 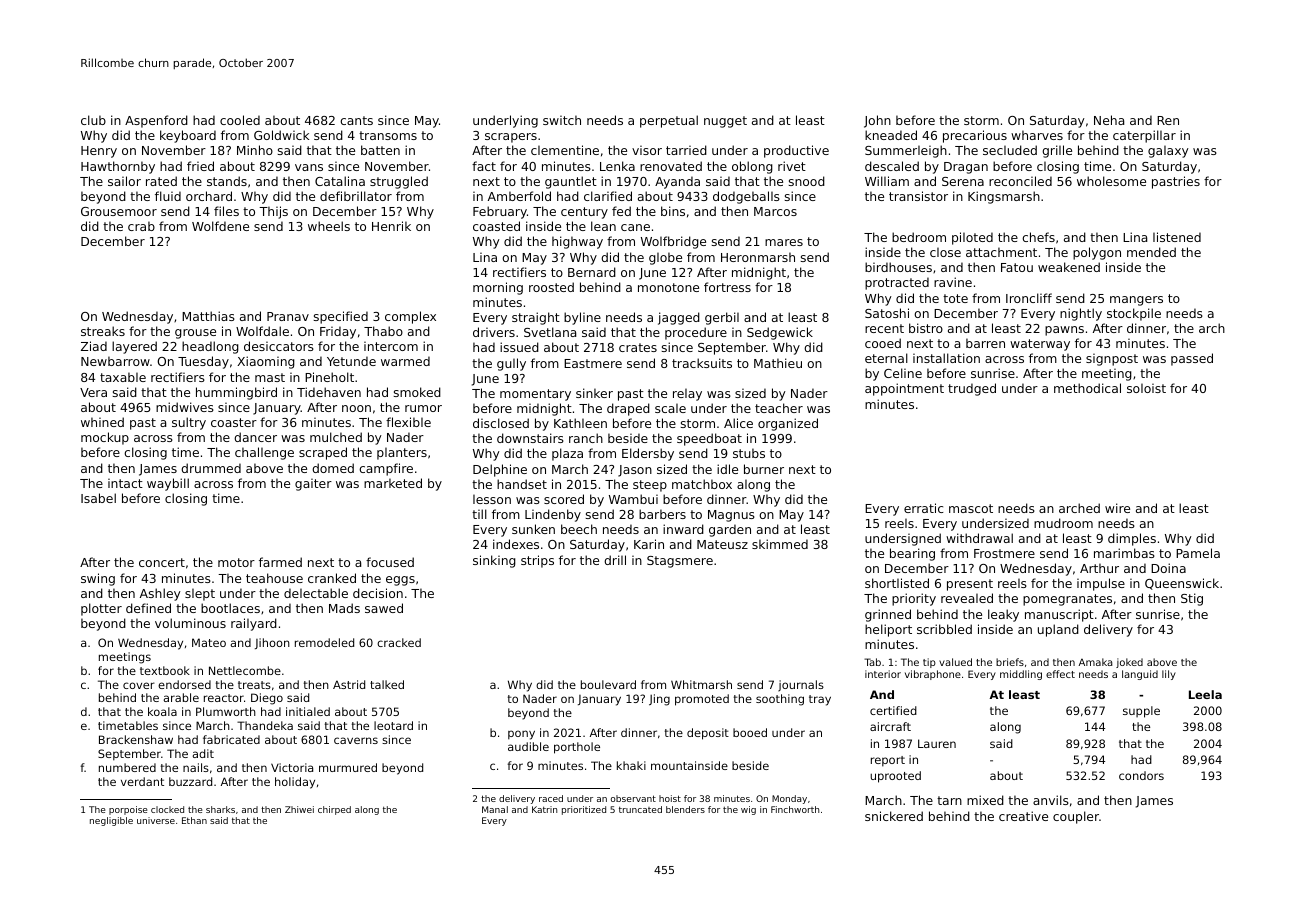 What do you see at coordinates (1141, 712) in the document?
I see `supple` at bounding box center [1141, 712].
